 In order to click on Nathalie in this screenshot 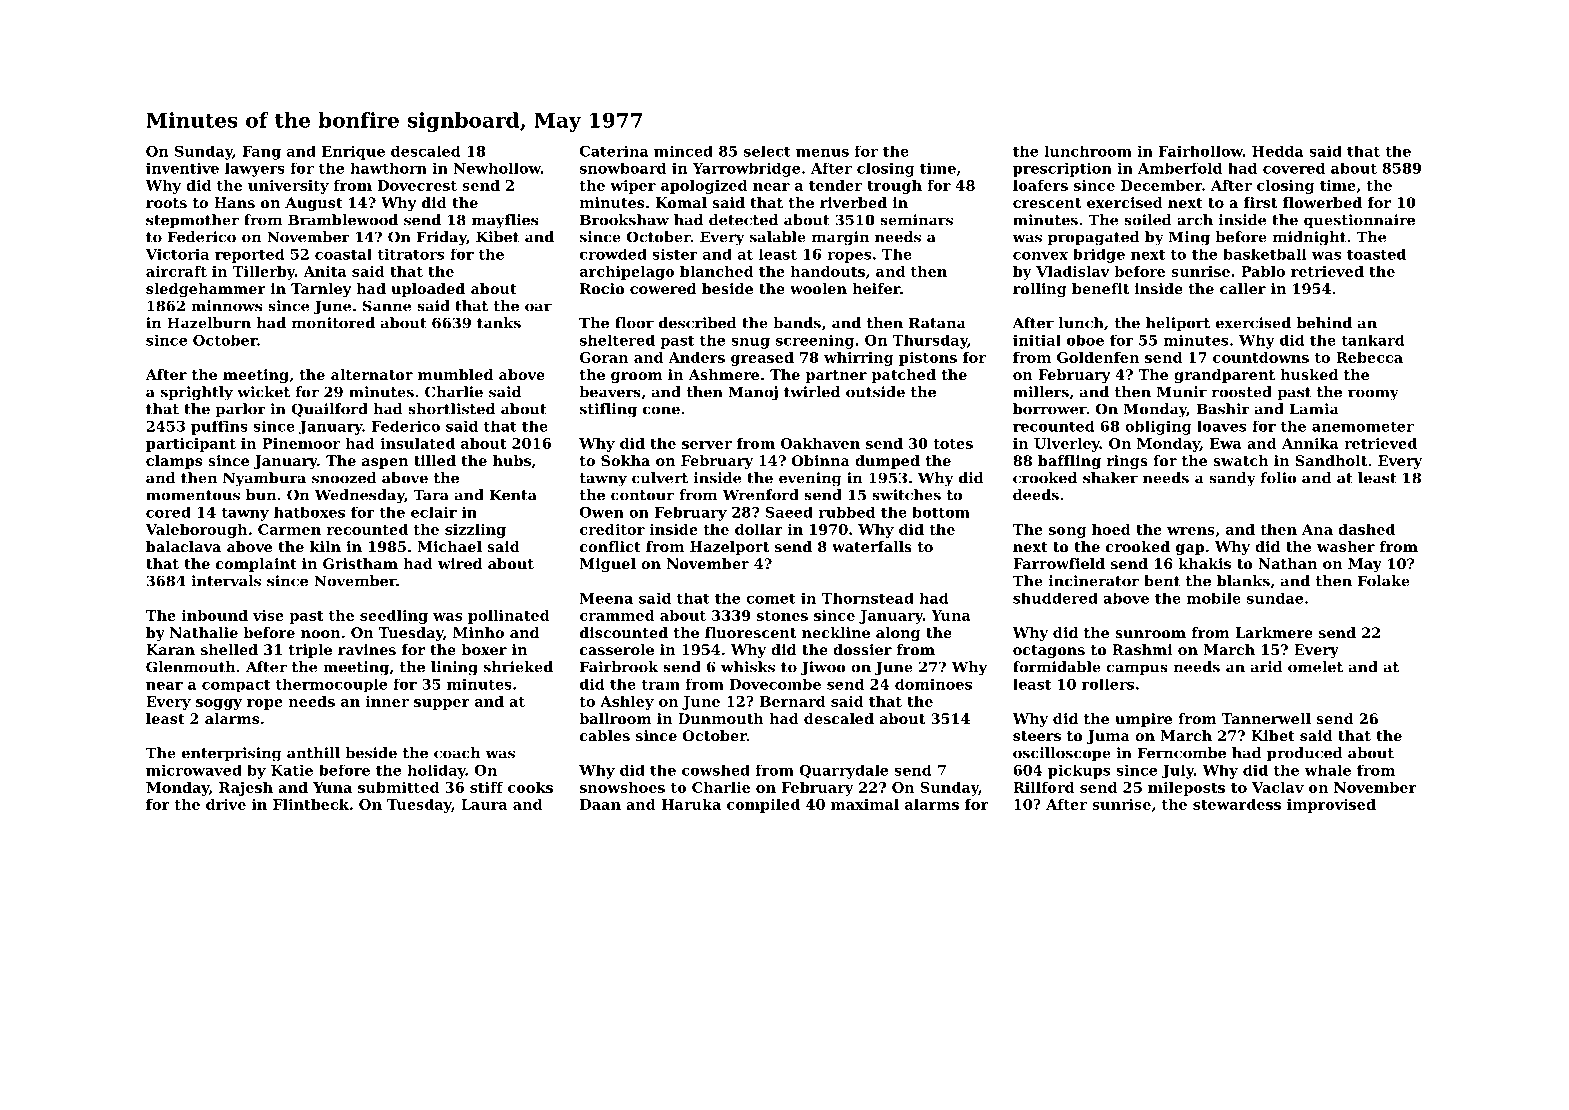, I will do `click(204, 632)`.
